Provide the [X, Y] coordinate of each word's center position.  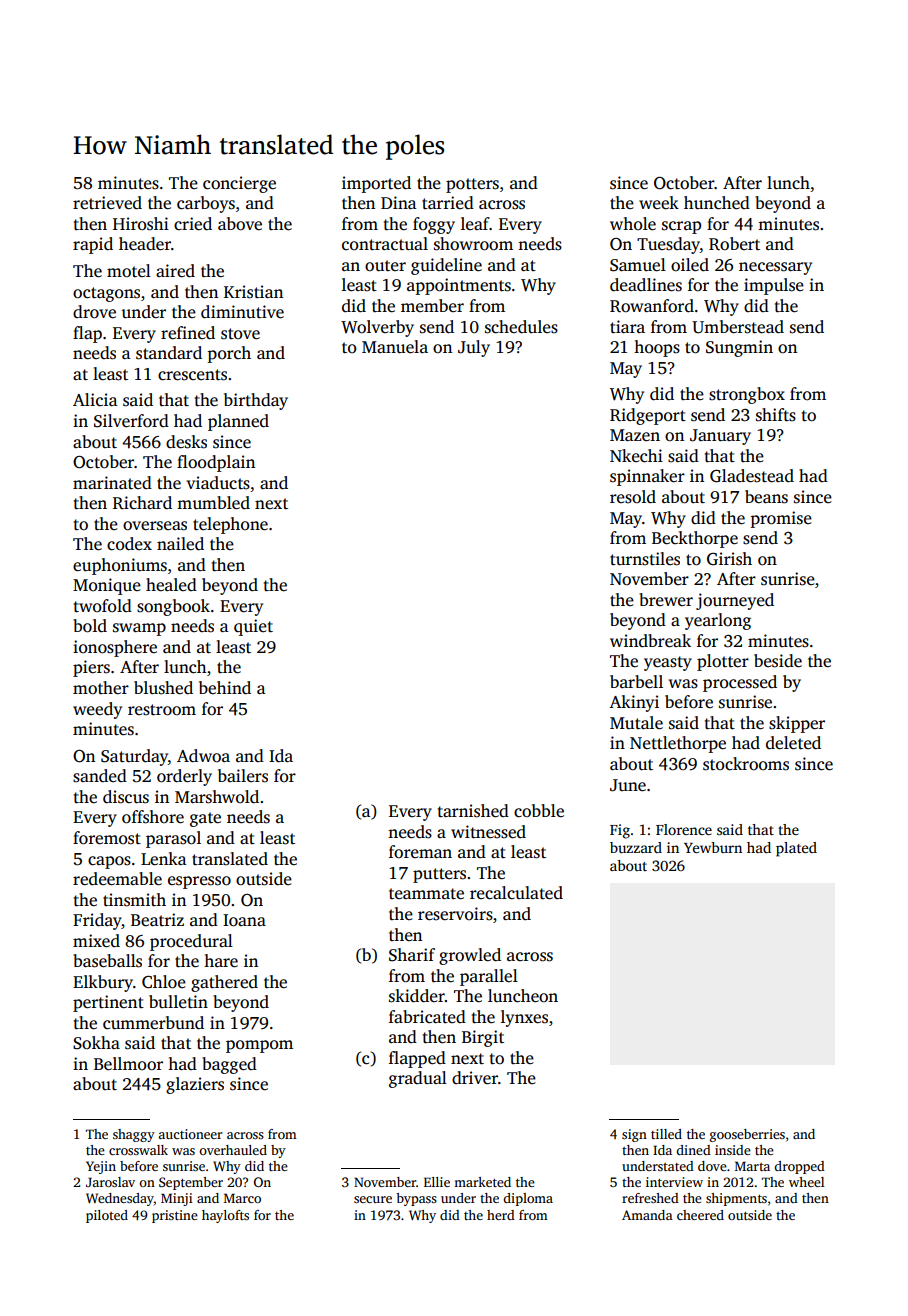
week [659, 203]
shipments [736, 1199]
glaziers [195, 1085]
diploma [528, 1199]
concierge [239, 184]
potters [472, 185]
